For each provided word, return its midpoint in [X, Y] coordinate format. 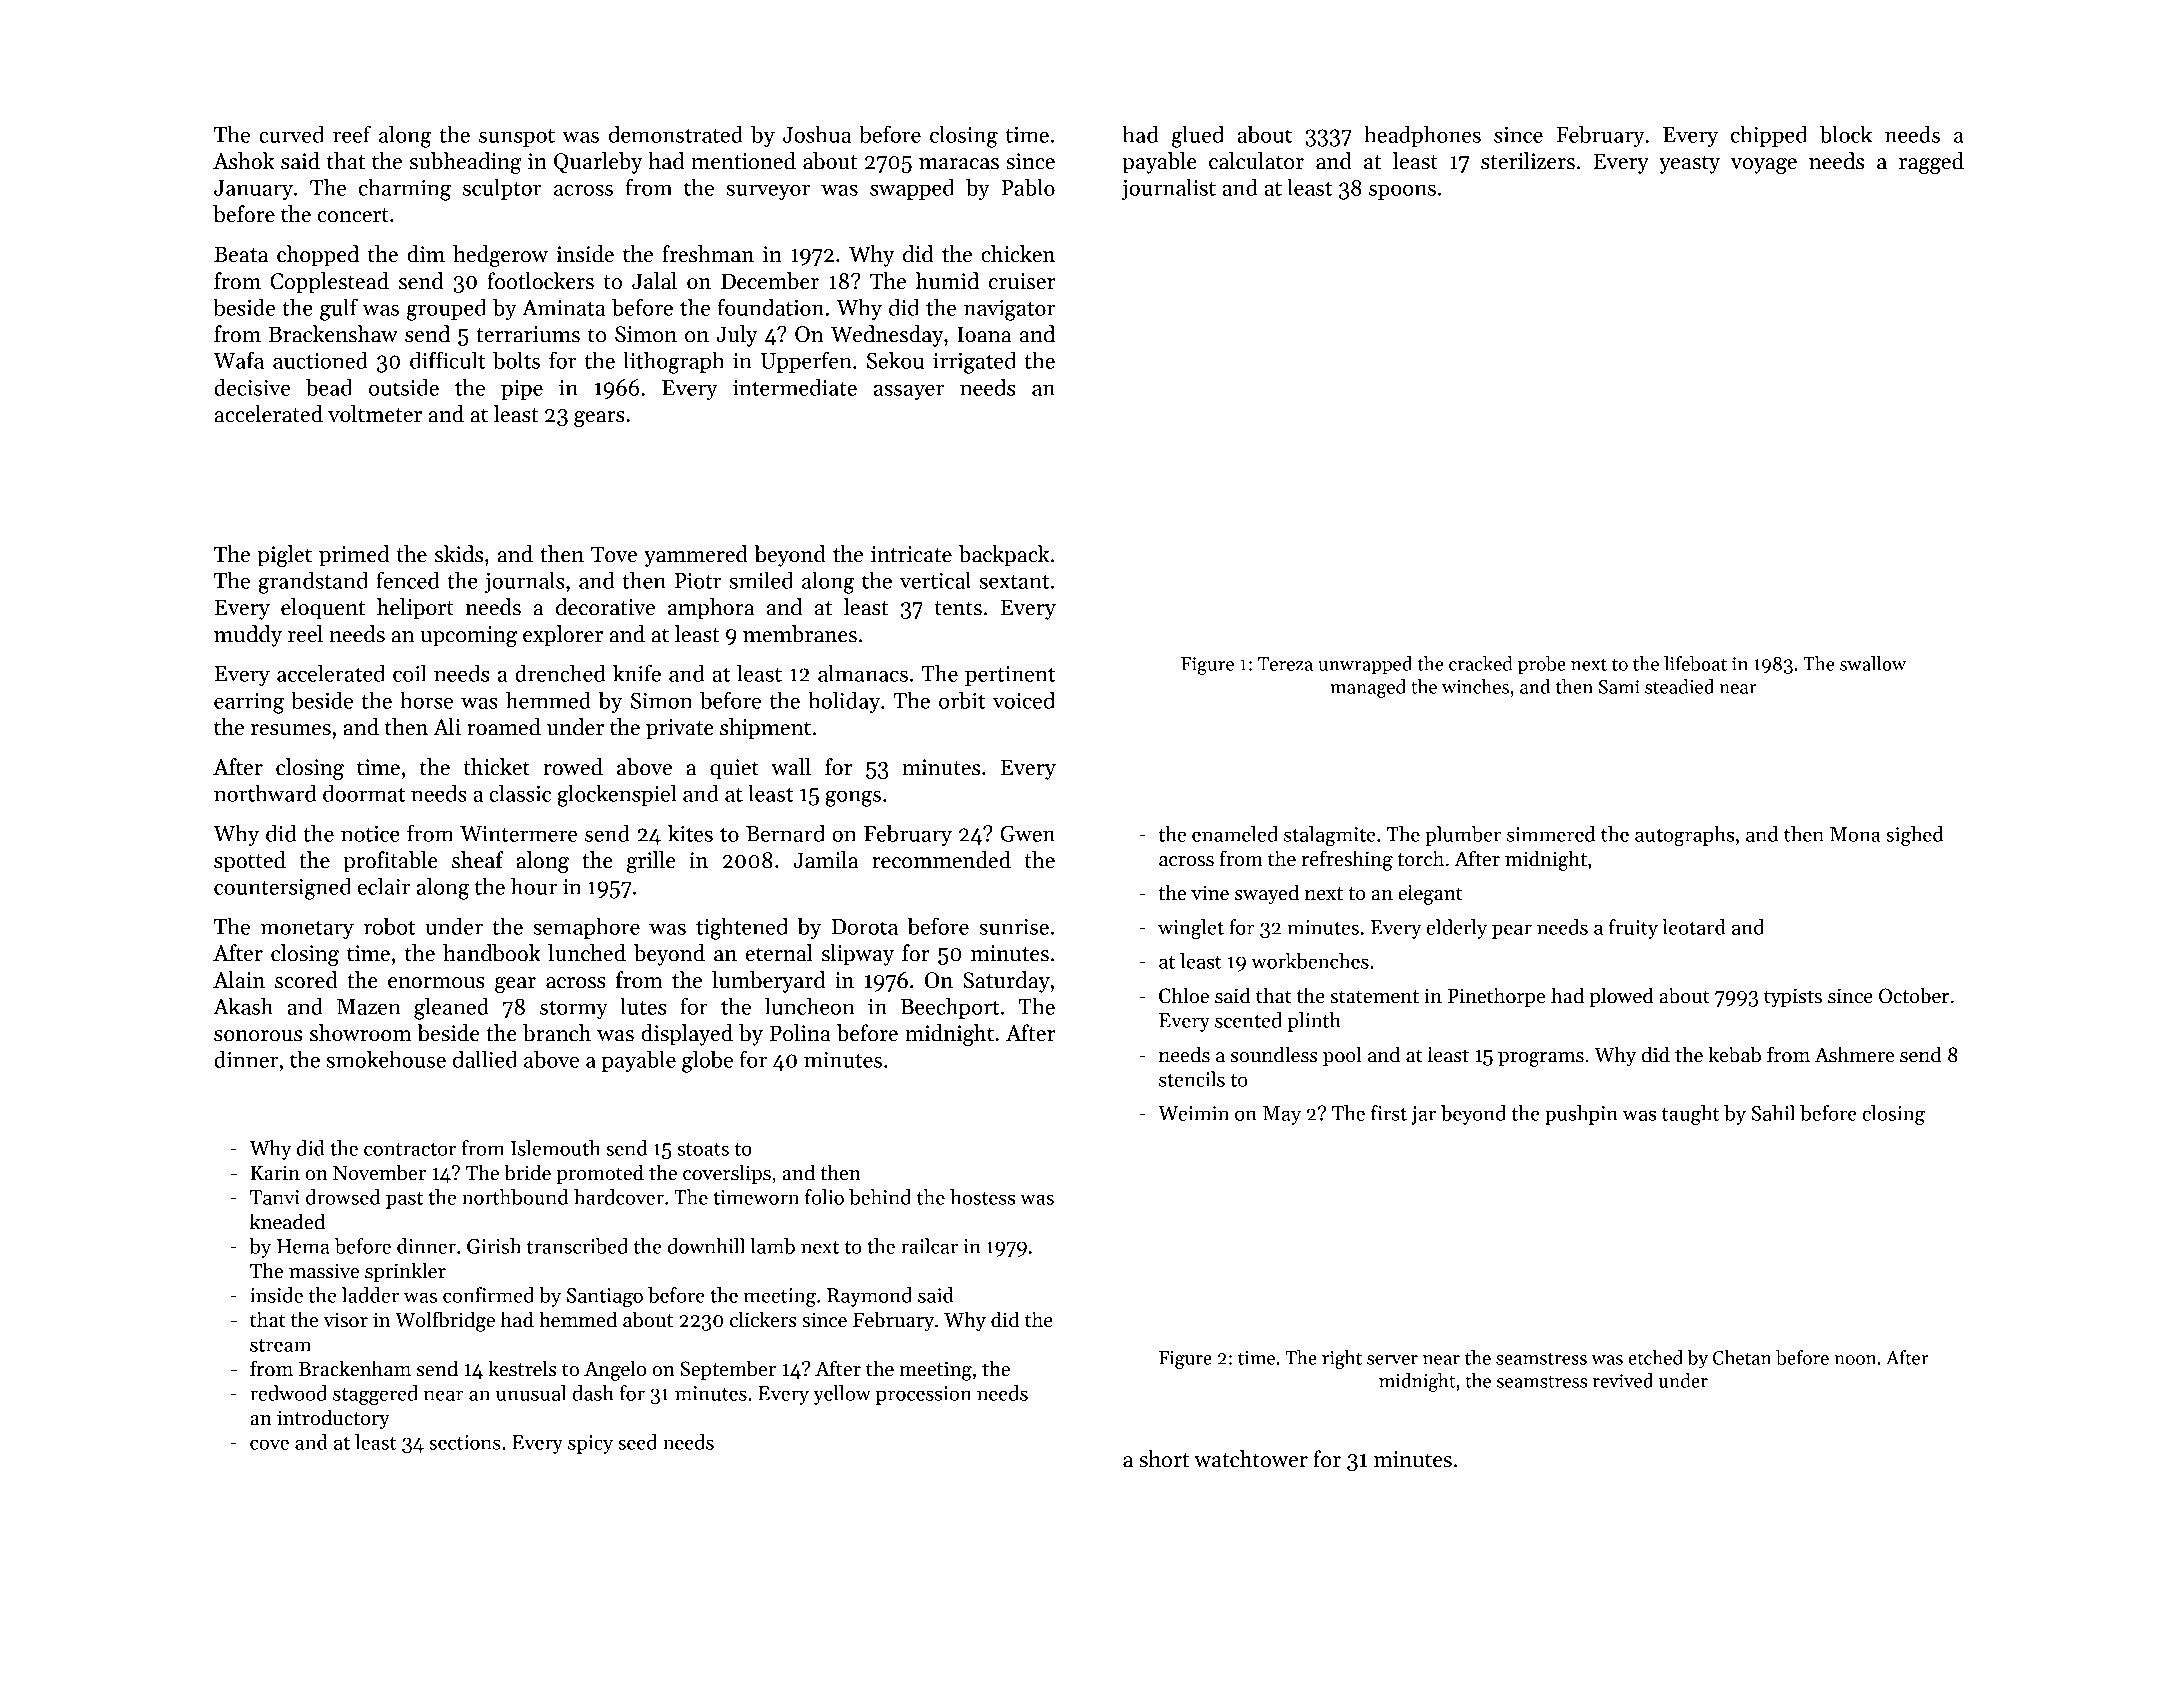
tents [958, 608]
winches [1475, 686]
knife [637, 673]
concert [353, 215]
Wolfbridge [445, 1321]
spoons [1402, 192]
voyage [1764, 166]
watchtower [1251, 1459]
